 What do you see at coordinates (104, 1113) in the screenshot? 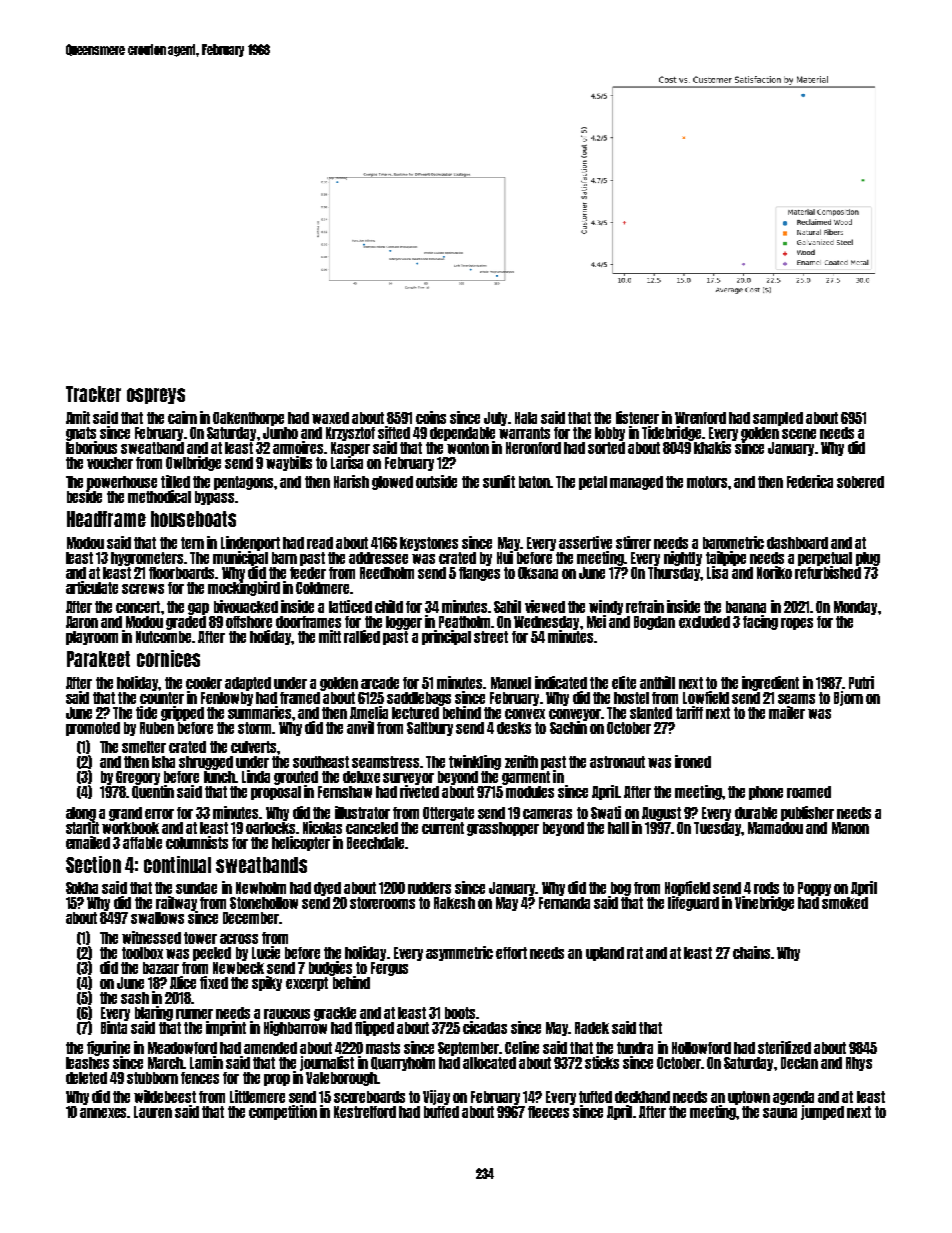
I see `annexes` at bounding box center [104, 1113].
